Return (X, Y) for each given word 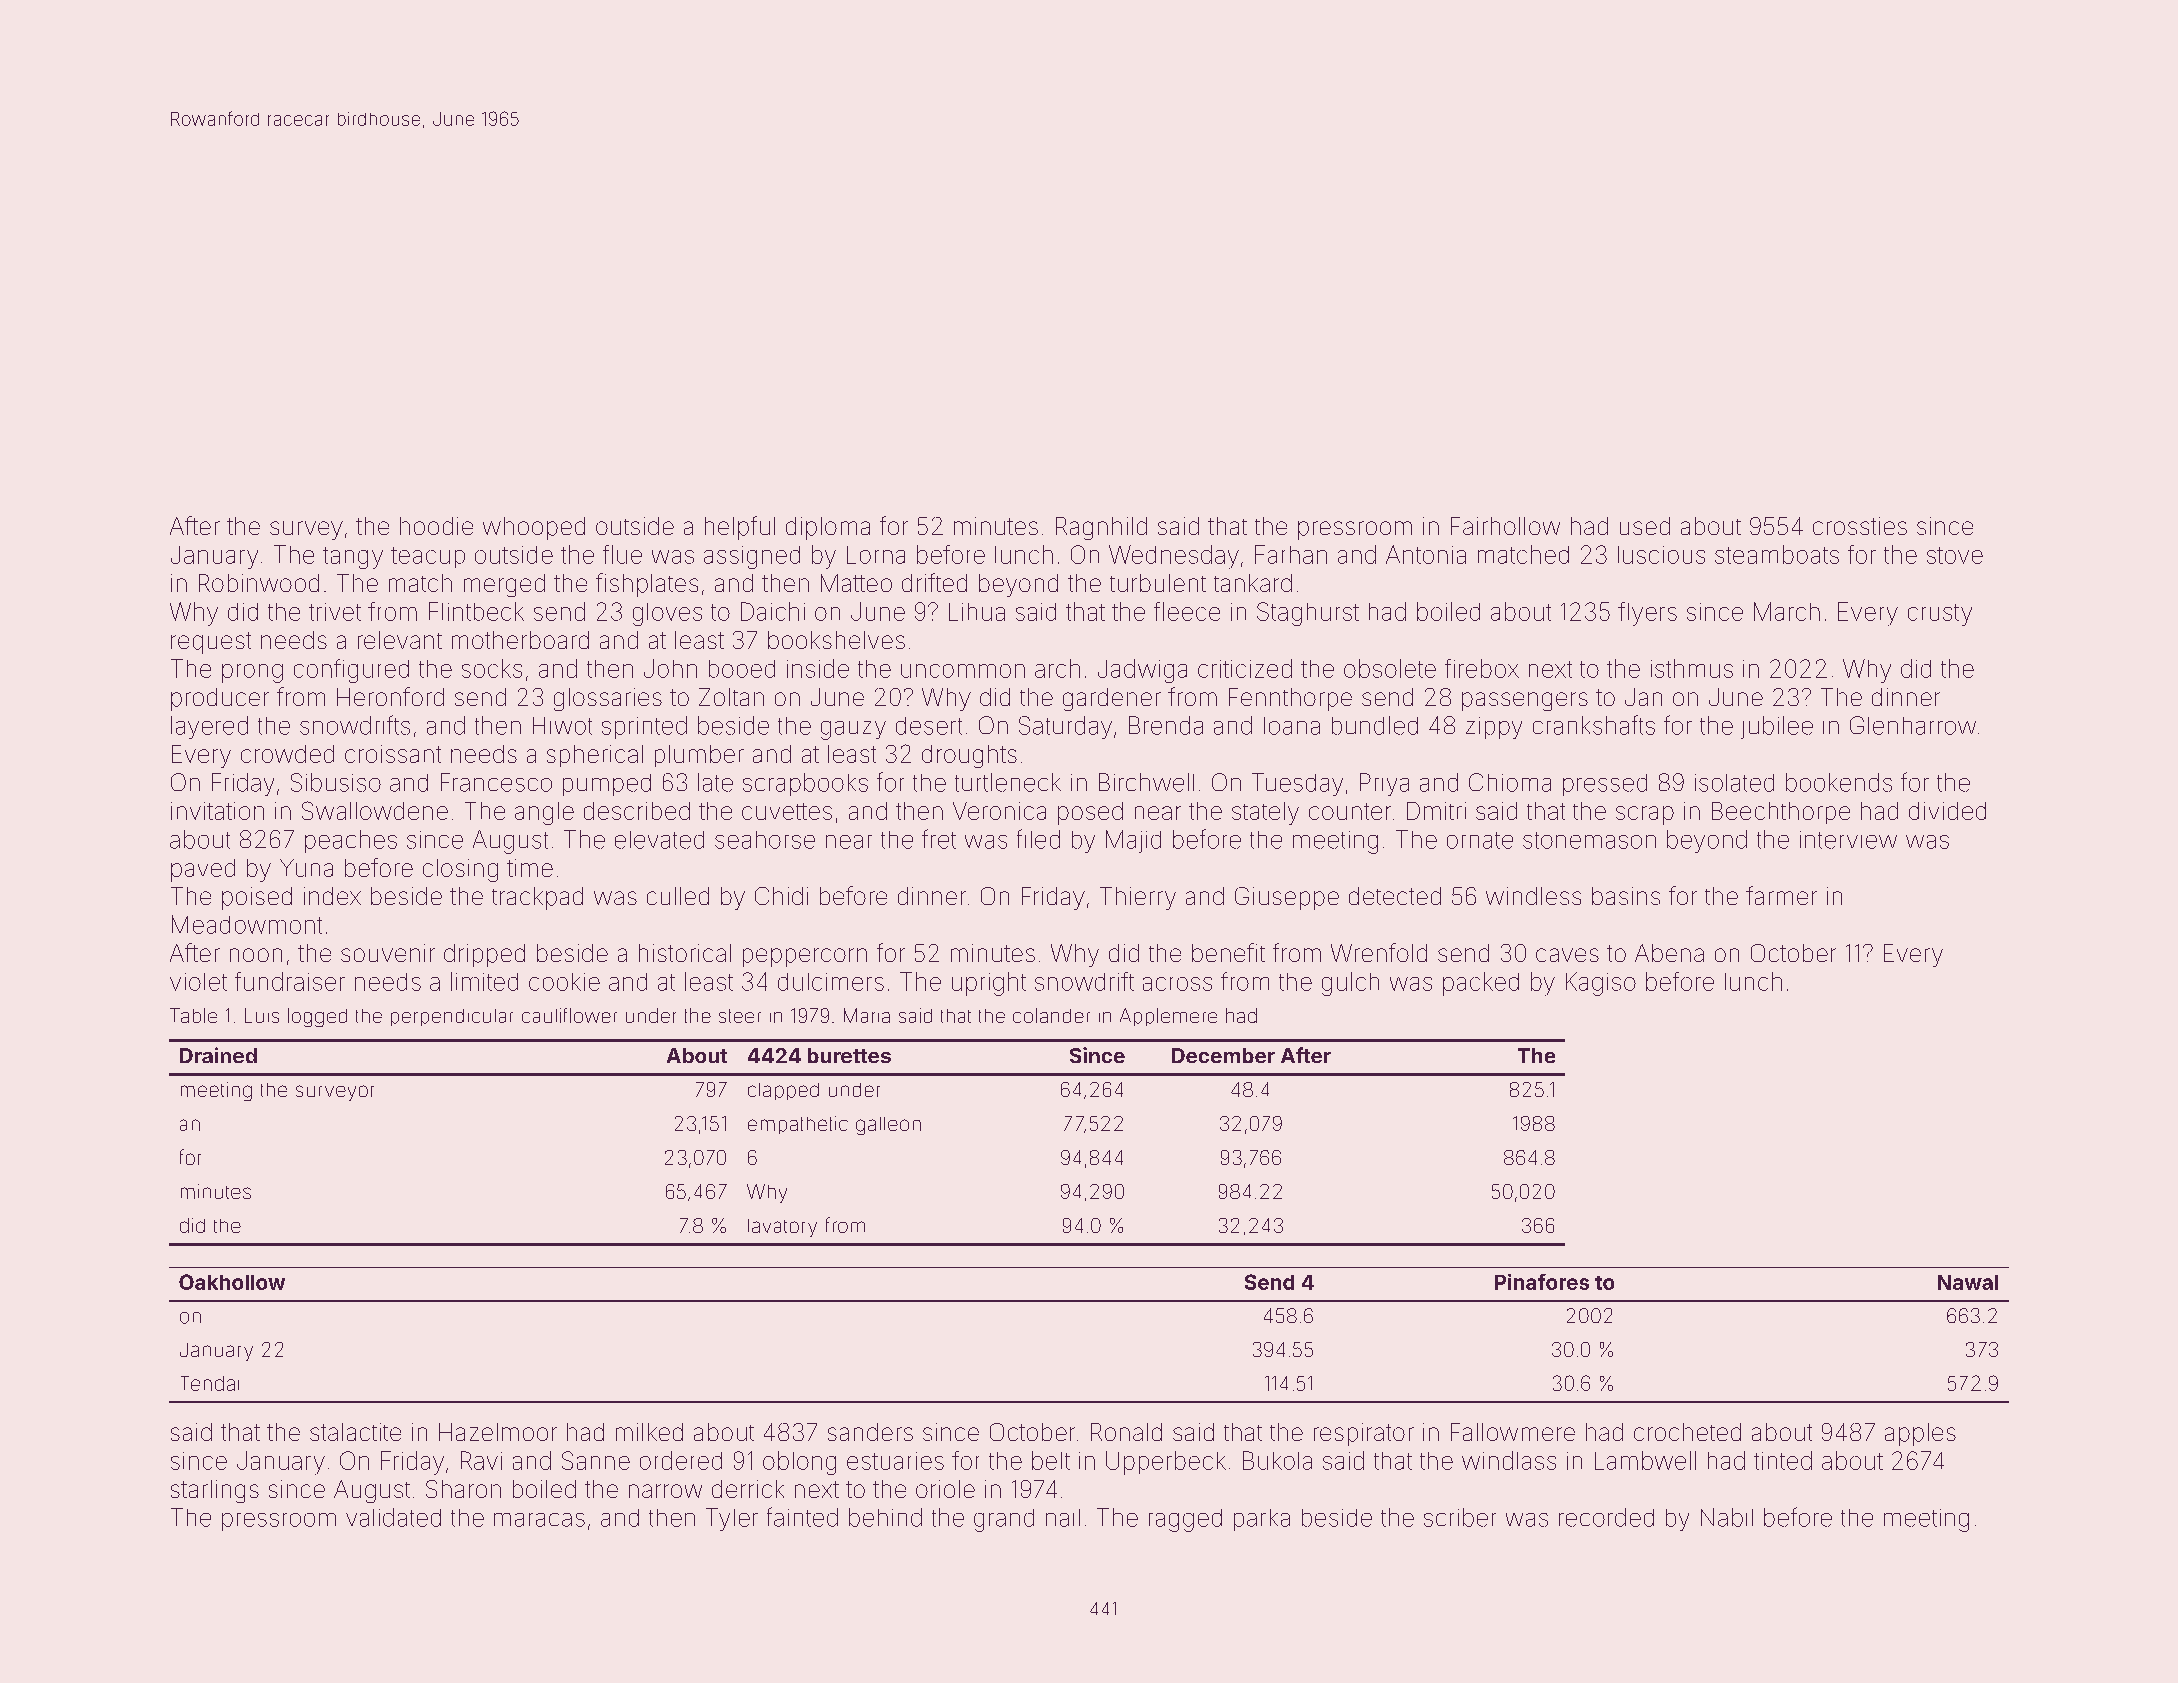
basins (1626, 896)
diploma (828, 528)
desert (929, 726)
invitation (217, 811)
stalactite (355, 1432)
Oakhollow (232, 1282)
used (1645, 526)
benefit (1228, 952)
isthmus (1692, 668)
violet (198, 982)
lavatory (782, 1228)
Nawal (1968, 1282)
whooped (534, 528)
